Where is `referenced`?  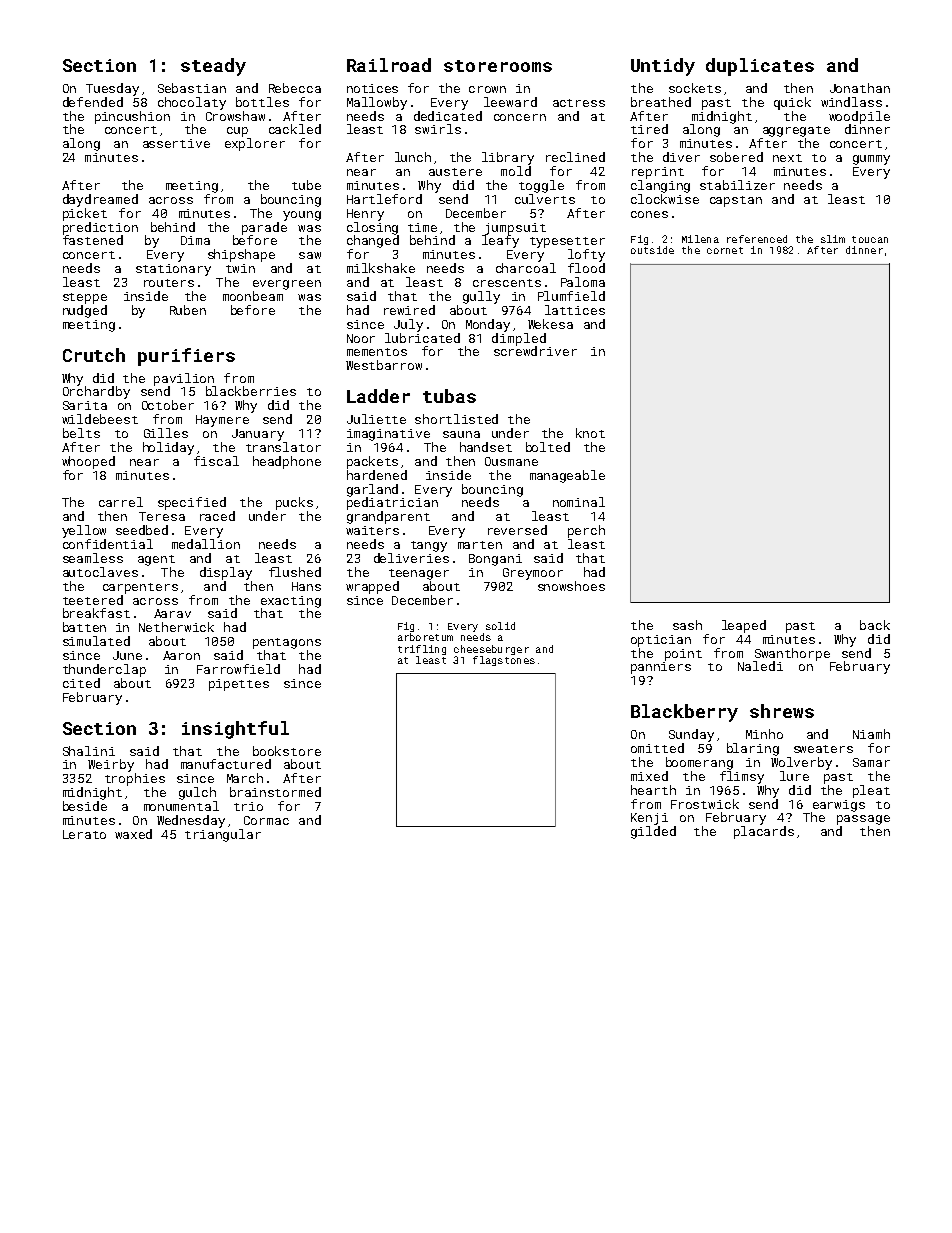
referenced is located at coordinates (757, 239).
